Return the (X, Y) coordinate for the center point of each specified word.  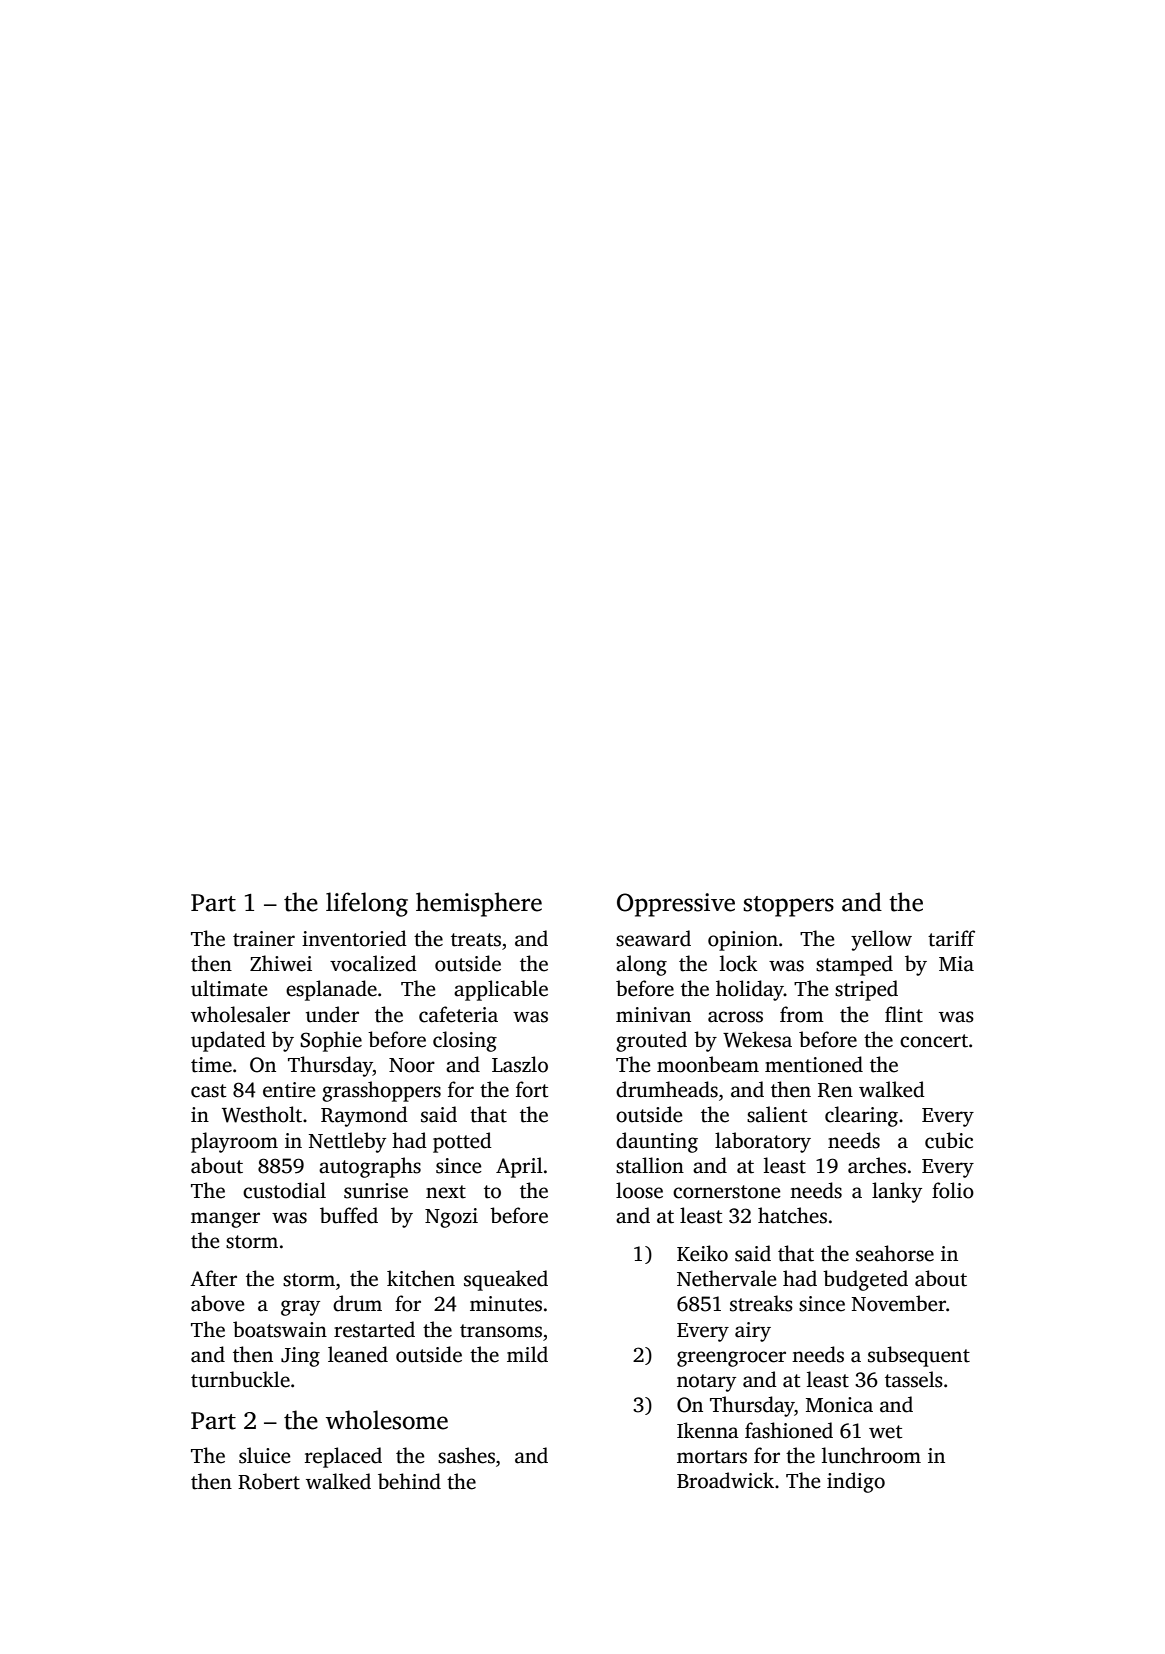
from (802, 1014)
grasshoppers (381, 1091)
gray (300, 1308)
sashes (466, 1455)
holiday (750, 990)
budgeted (865, 1280)
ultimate (229, 988)
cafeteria (458, 1014)
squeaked (506, 1280)
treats (476, 940)
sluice (265, 1455)
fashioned (789, 1430)
